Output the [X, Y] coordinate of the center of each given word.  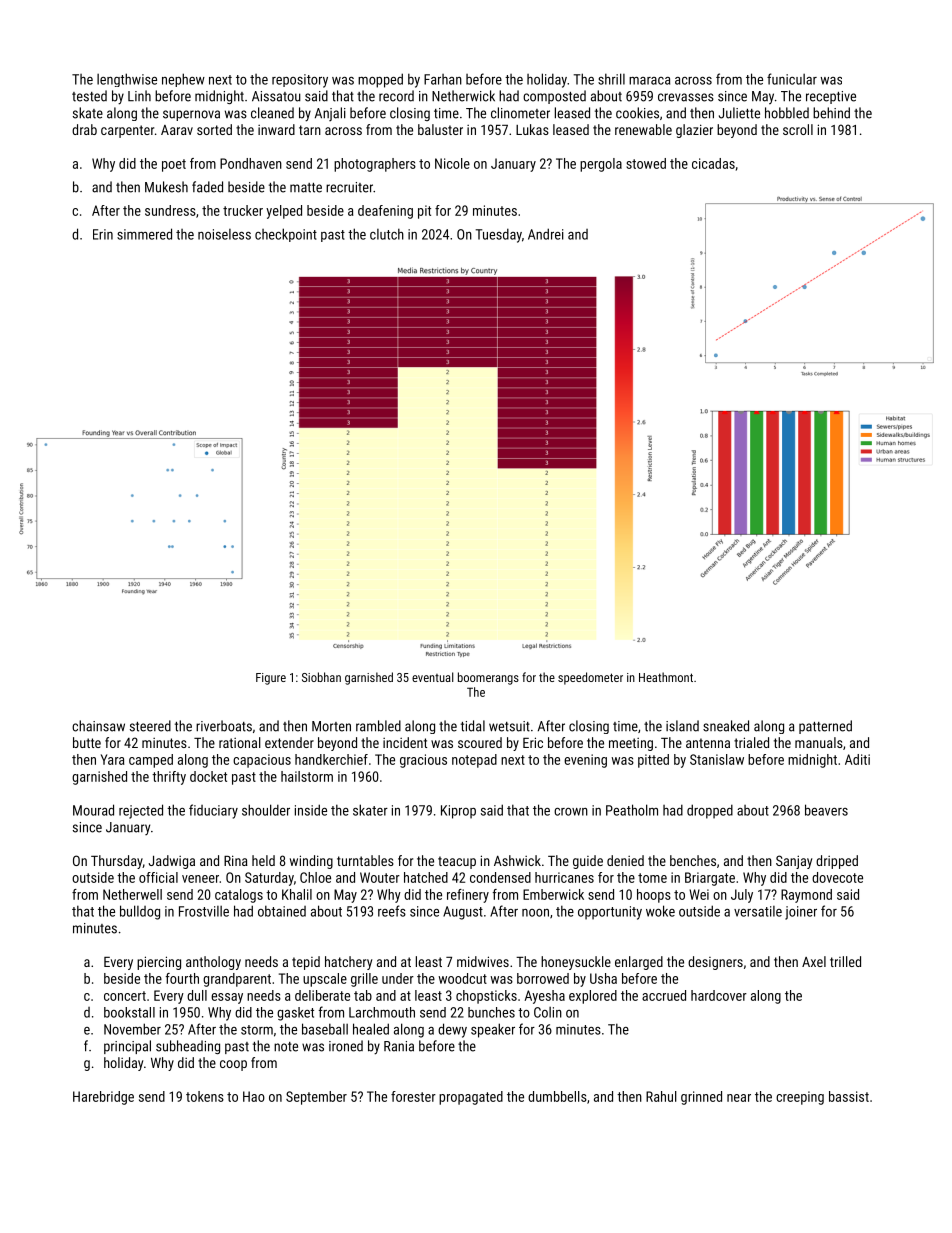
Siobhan [321, 677]
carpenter [127, 131]
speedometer [590, 678]
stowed [646, 163]
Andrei [546, 234]
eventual [433, 677]
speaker [493, 1030]
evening [585, 761]
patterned [825, 727]
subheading [188, 1047]
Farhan [443, 79]
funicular [792, 79]
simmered [144, 234]
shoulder [266, 810]
